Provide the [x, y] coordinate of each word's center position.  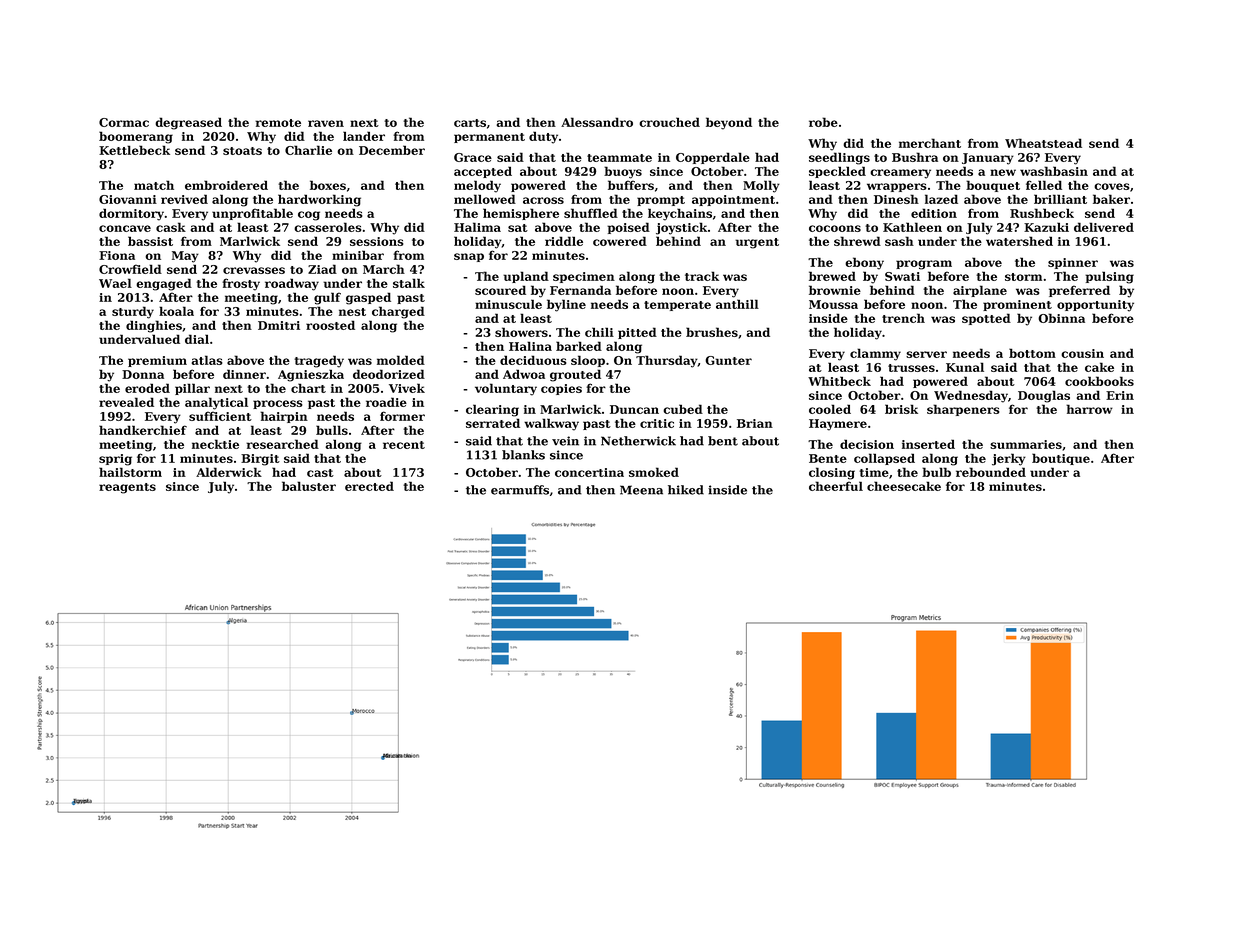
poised [628, 228]
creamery [900, 174]
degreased [188, 123]
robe [823, 122]
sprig [115, 460]
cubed [683, 409]
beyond [729, 123]
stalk [409, 283]
